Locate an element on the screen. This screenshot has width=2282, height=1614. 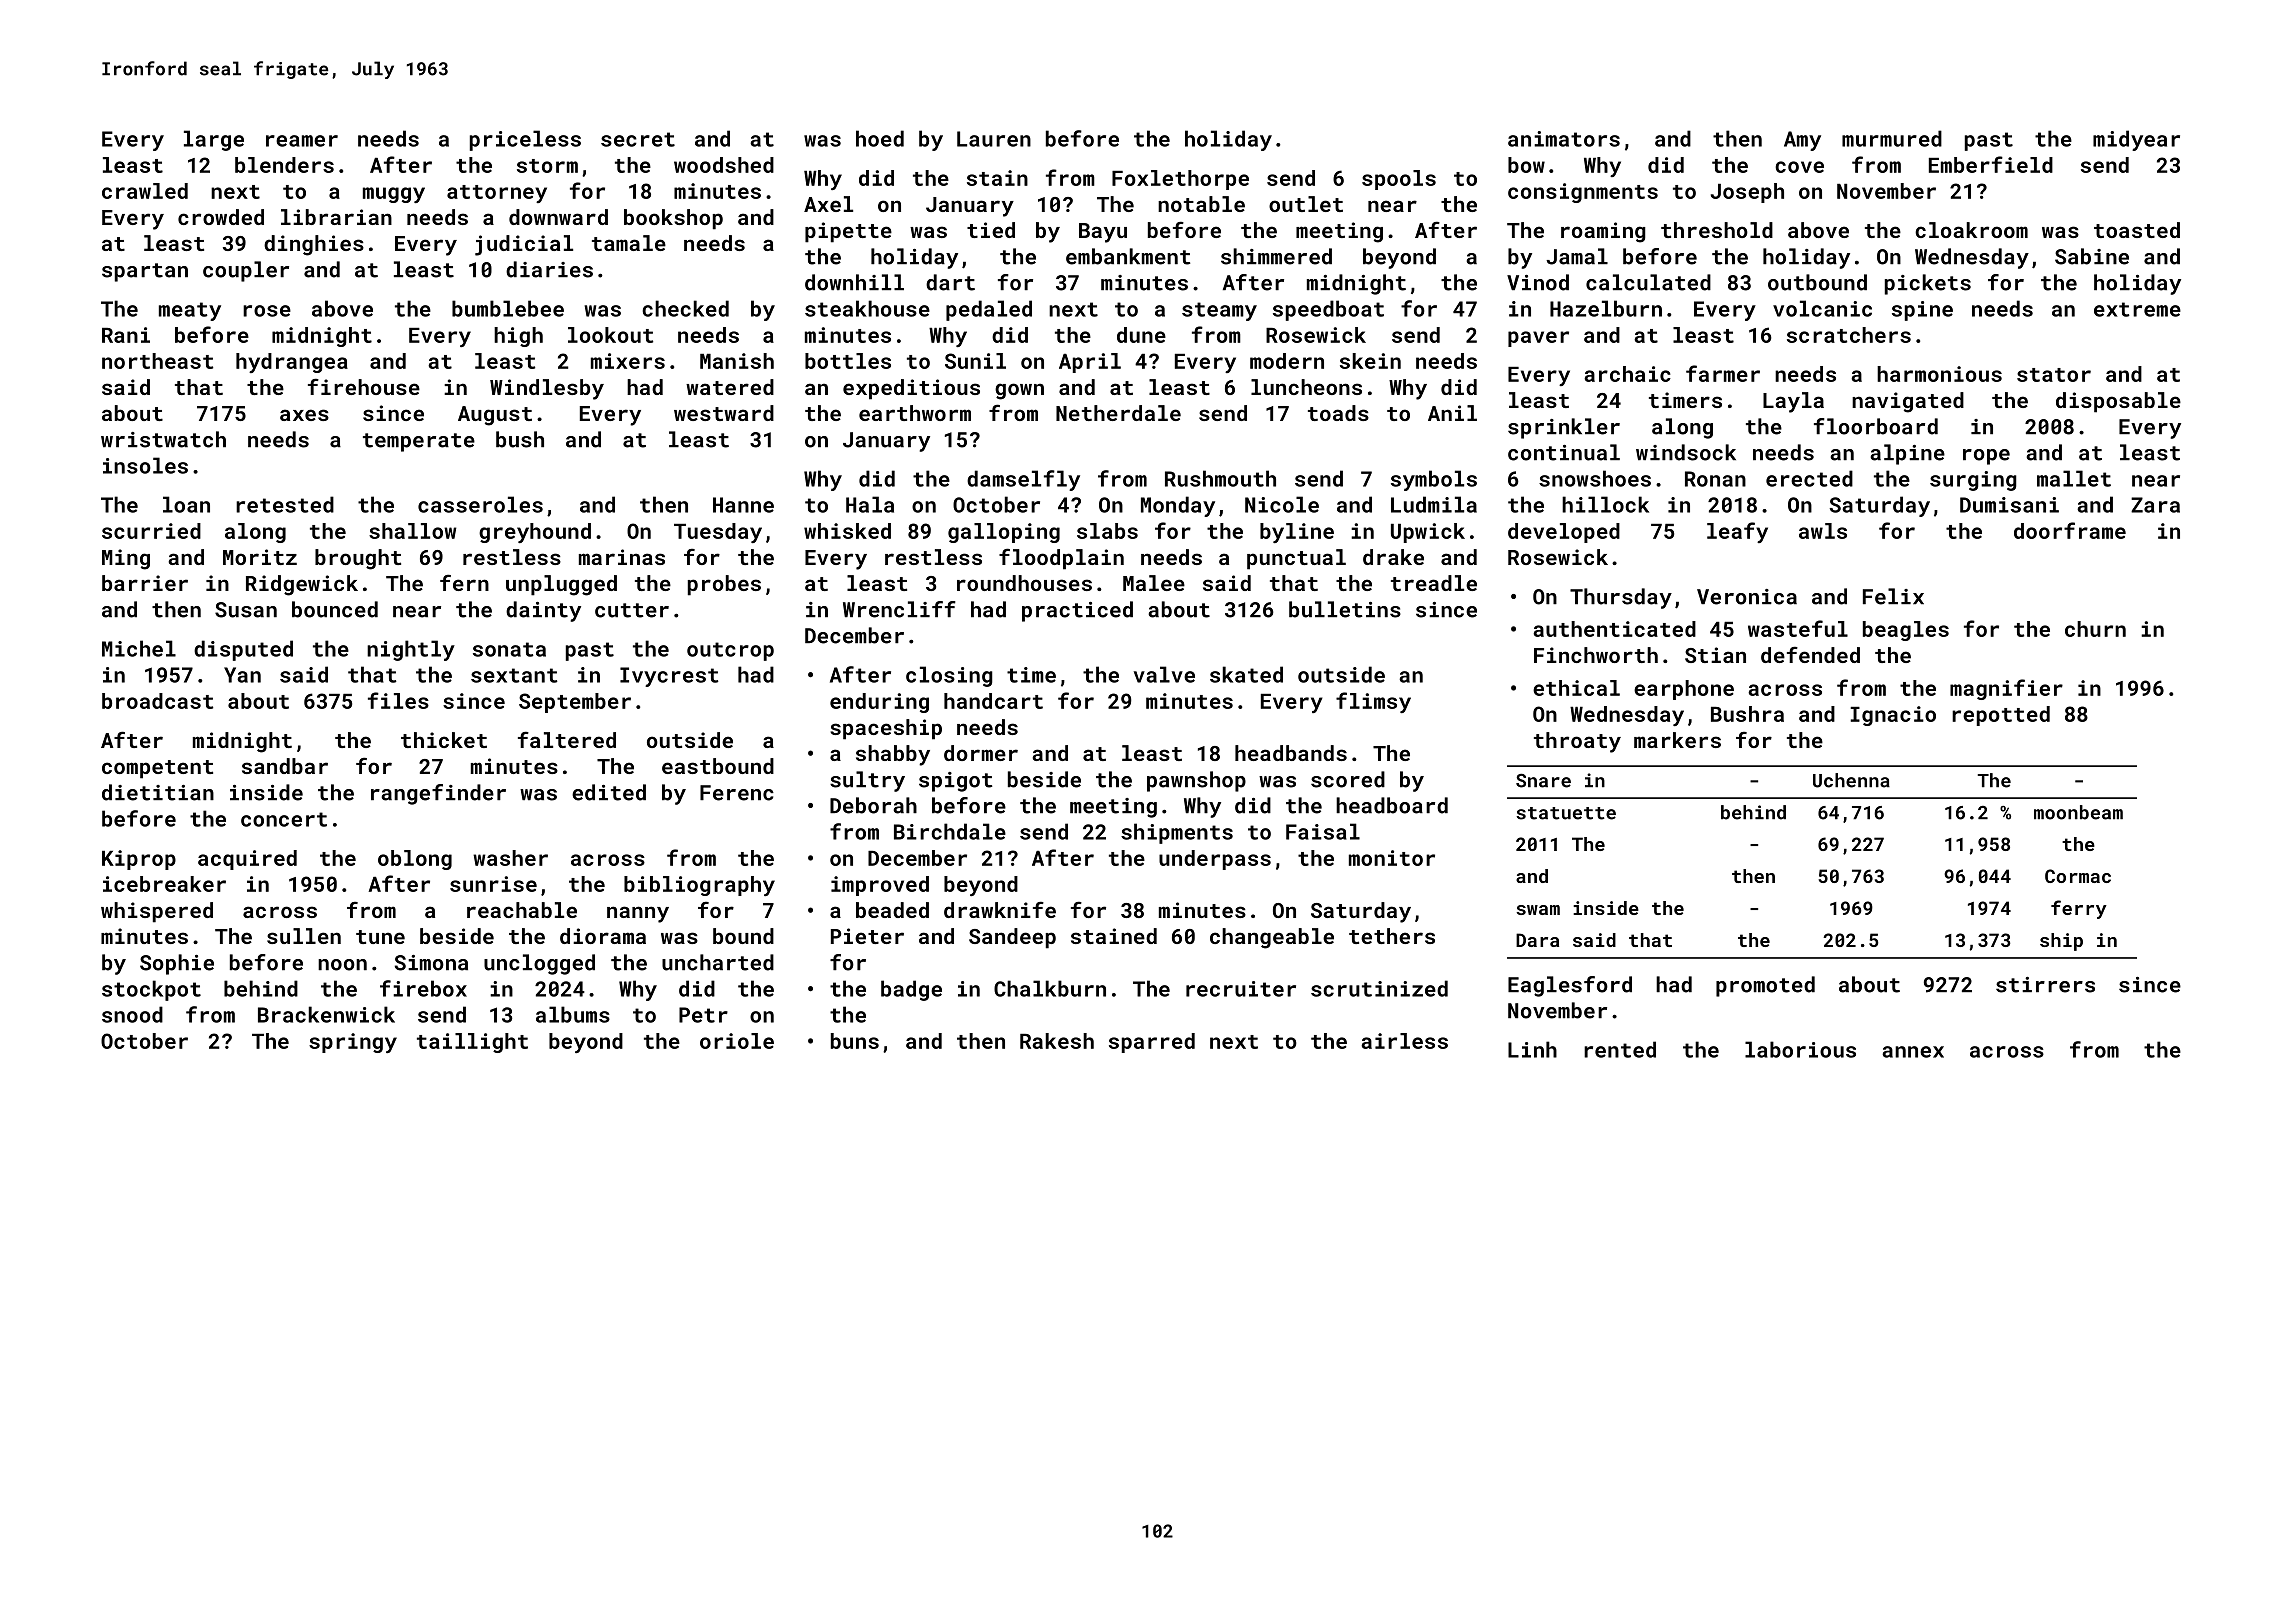
shallow is located at coordinates (413, 531).
